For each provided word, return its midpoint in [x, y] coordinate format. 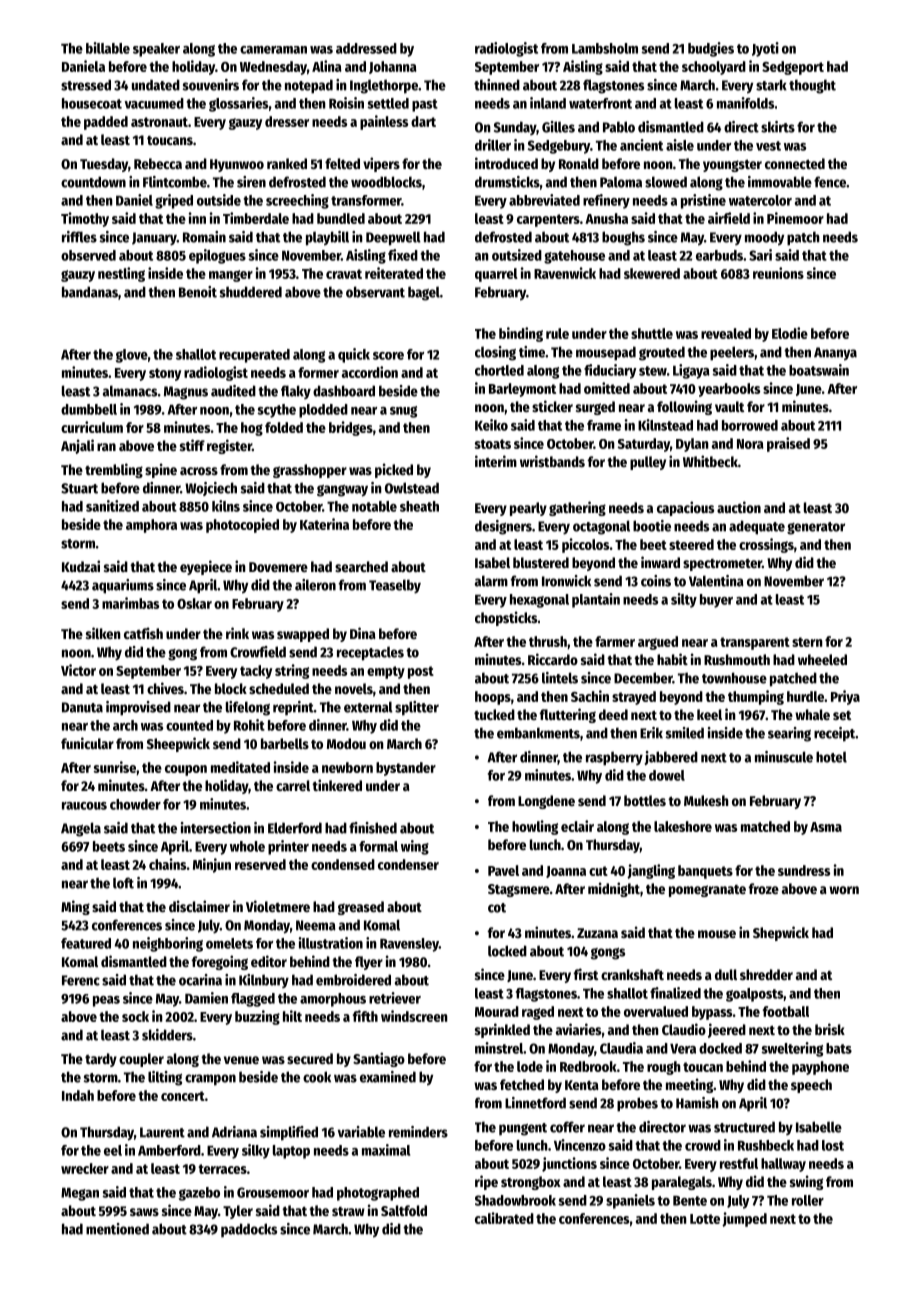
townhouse [734, 678]
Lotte [705, 1219]
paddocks [249, 1230]
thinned [497, 85]
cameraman [273, 50]
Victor [78, 670]
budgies [711, 49]
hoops [493, 698]
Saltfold [404, 1210]
